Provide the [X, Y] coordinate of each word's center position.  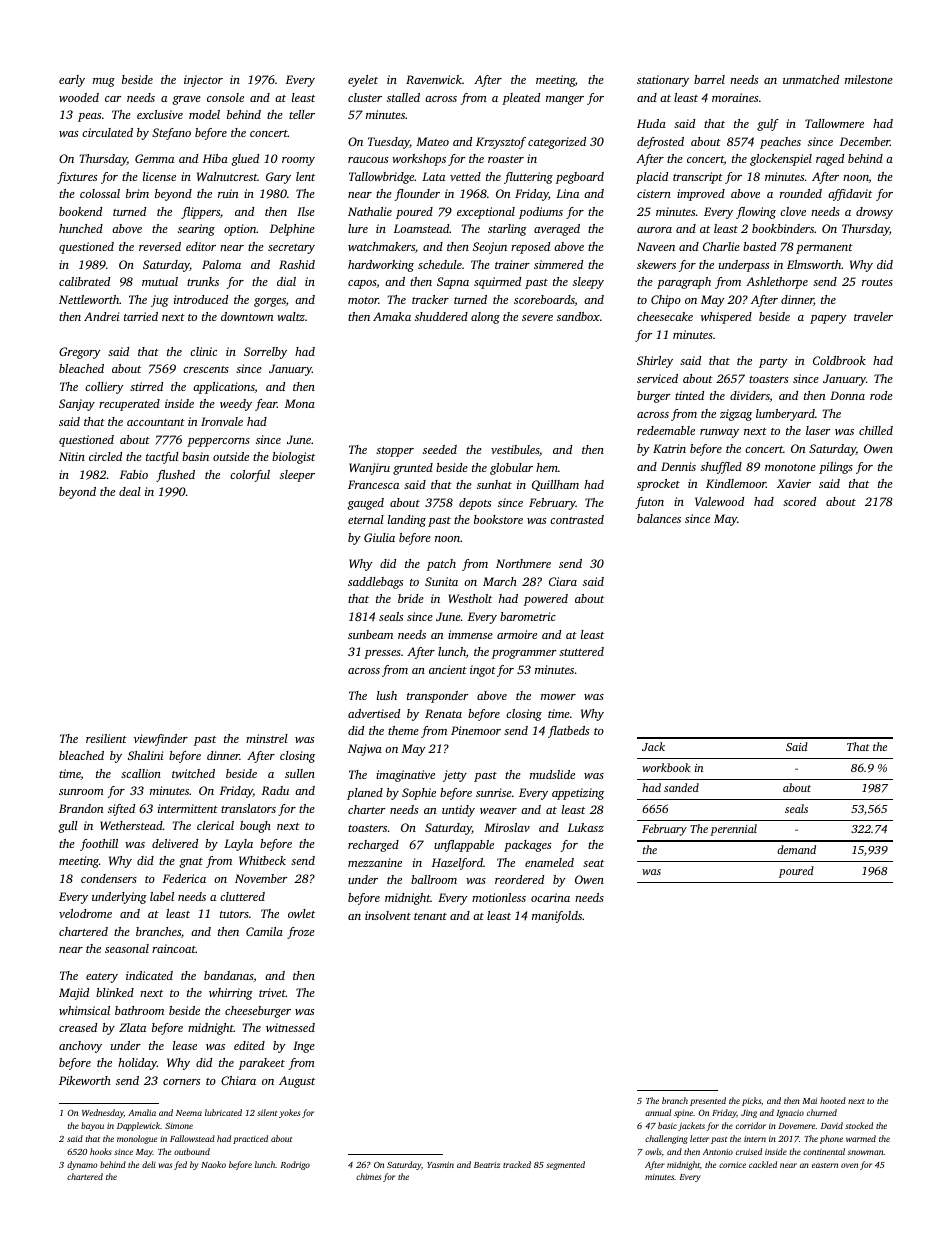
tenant [430, 916]
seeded [440, 449]
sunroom [81, 792]
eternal [366, 519]
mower [558, 697]
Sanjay [77, 405]
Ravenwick [434, 79]
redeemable [666, 430]
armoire [517, 634]
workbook [666, 767]
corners [181, 1082]
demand [796, 849]
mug [104, 82]
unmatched [811, 79]
